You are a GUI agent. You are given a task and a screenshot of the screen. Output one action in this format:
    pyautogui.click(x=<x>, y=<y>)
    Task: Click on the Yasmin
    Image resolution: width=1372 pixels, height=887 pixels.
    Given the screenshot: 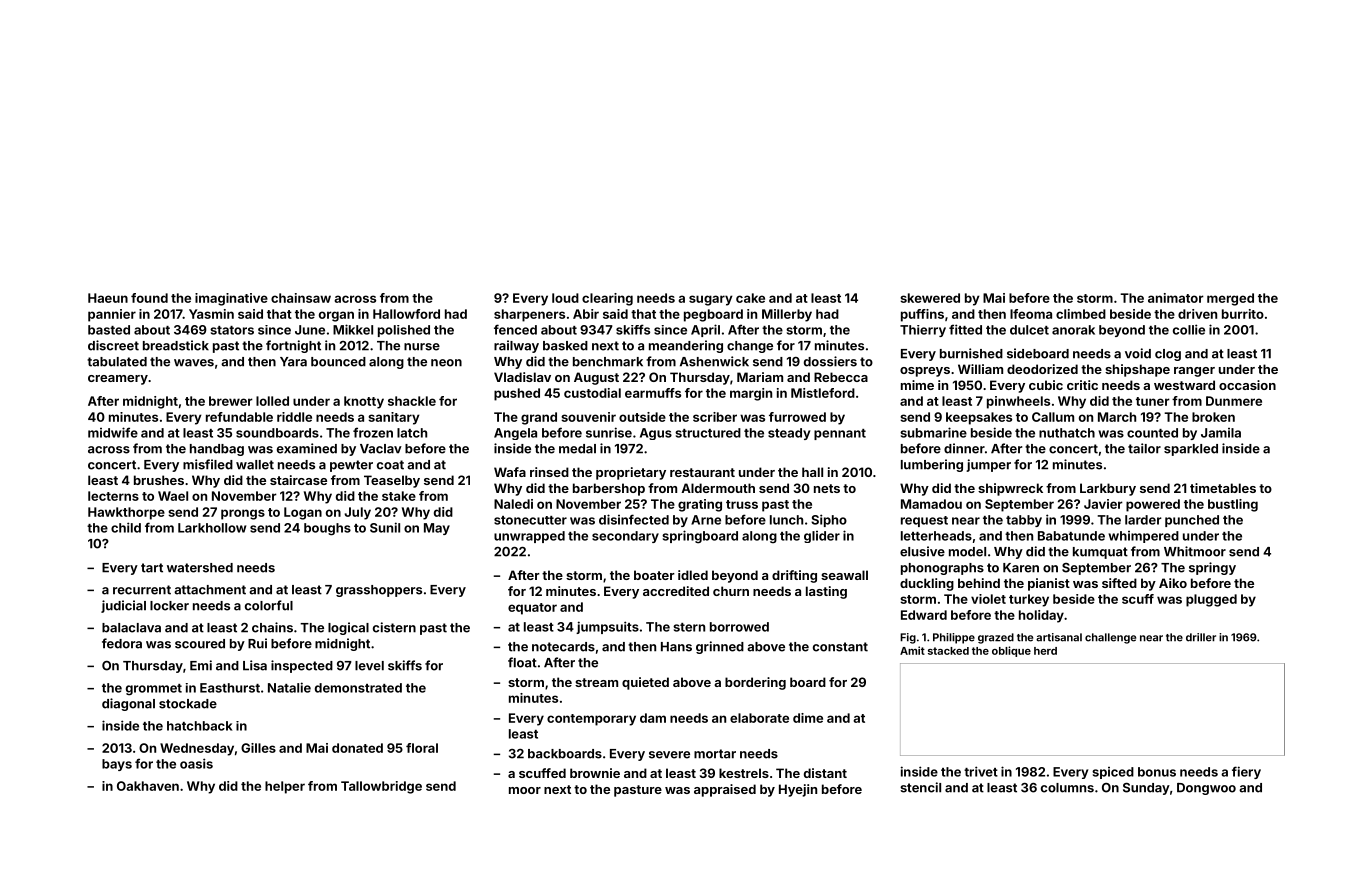 What is the action you would take?
    pyautogui.click(x=211, y=314)
